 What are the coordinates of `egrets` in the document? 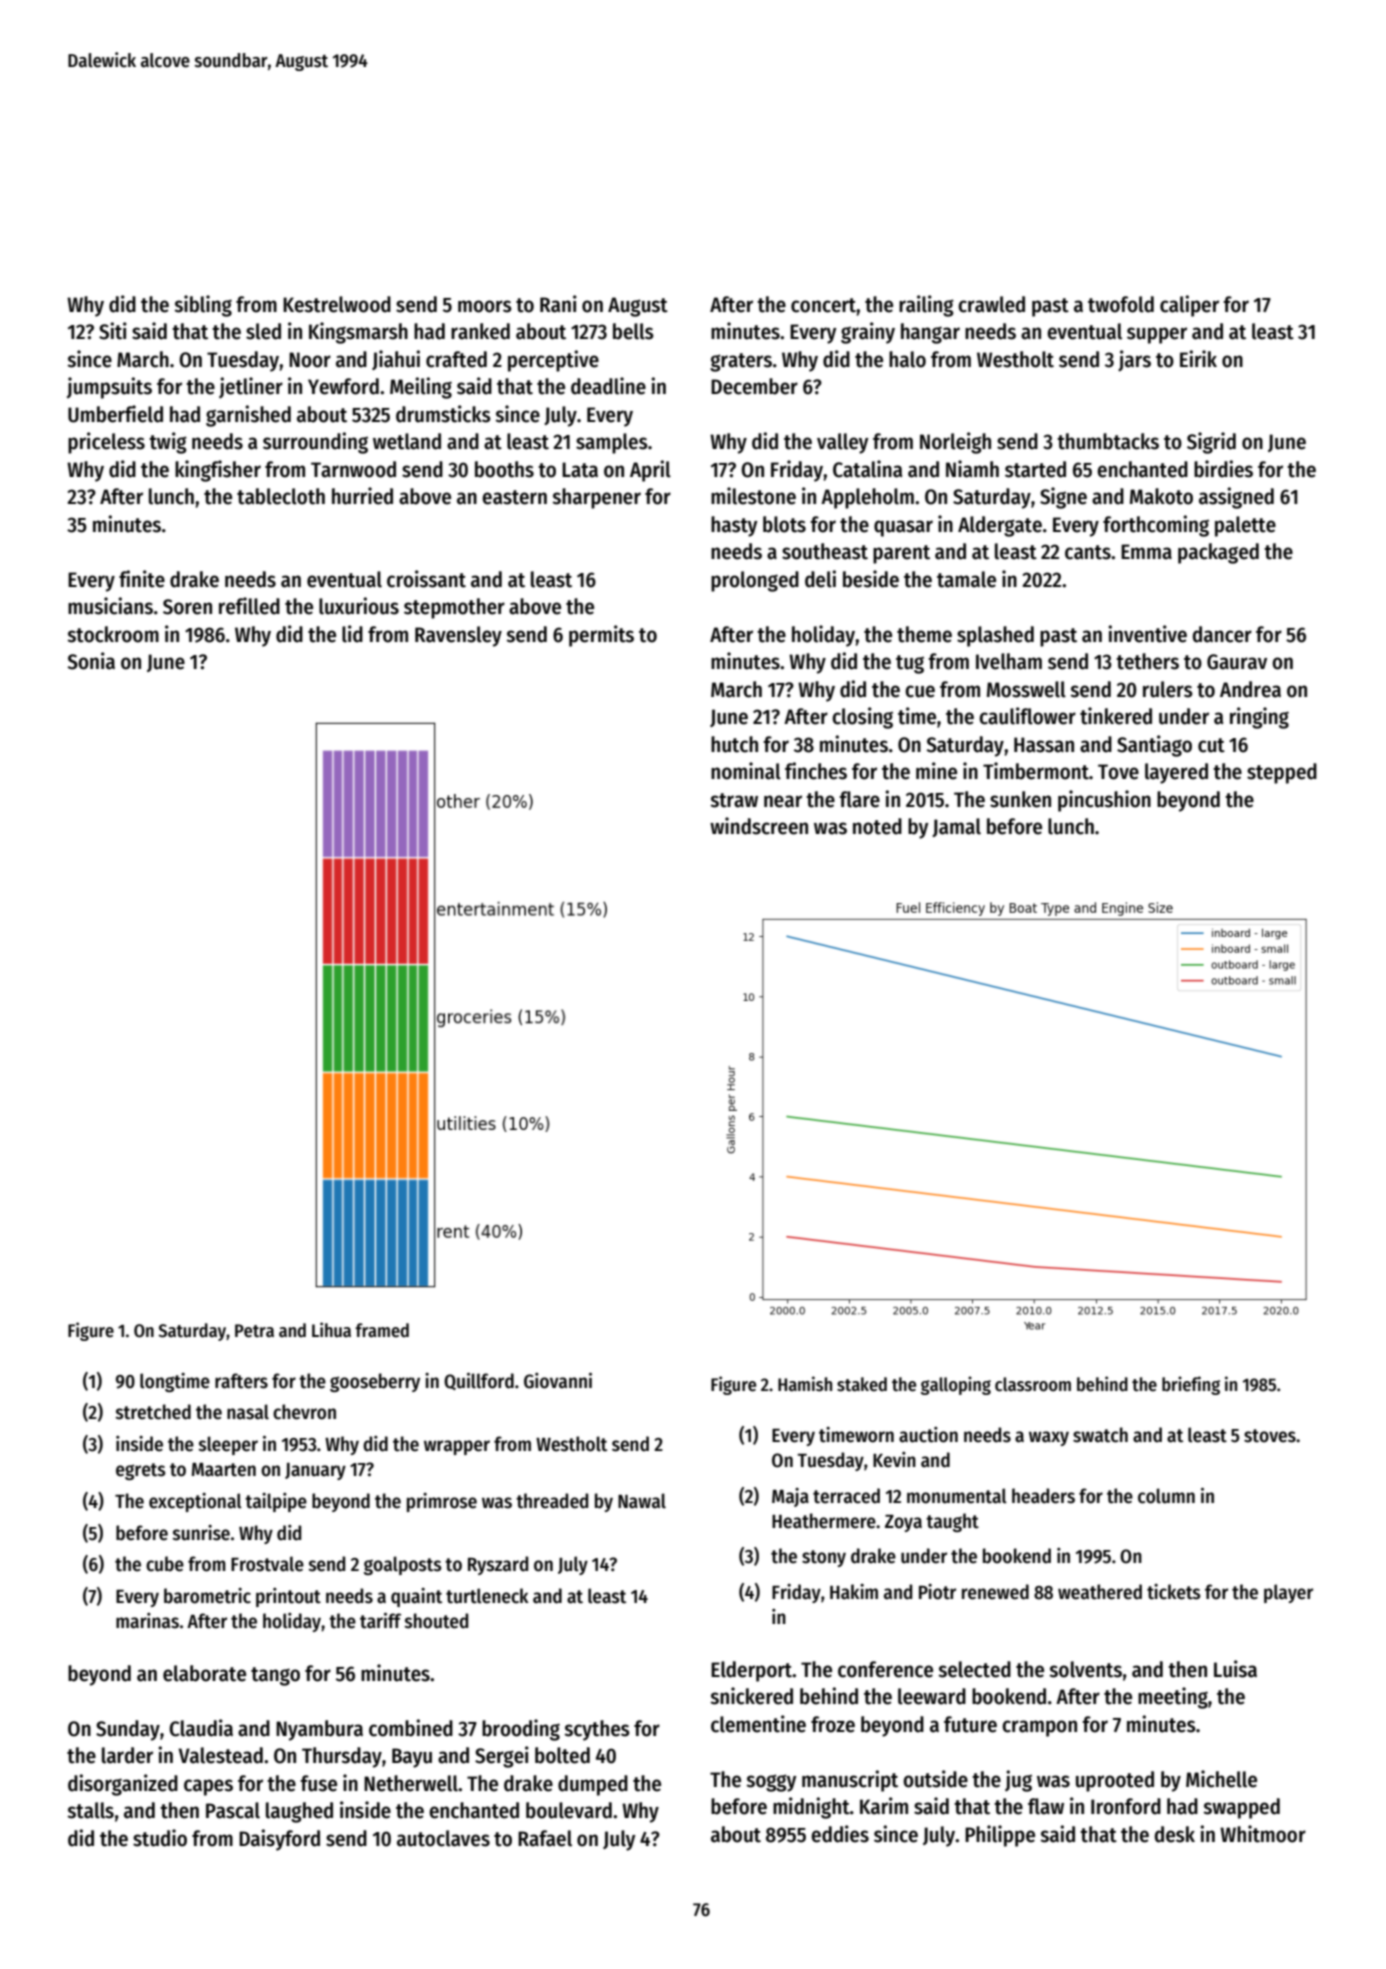 It's located at (140, 1471).
